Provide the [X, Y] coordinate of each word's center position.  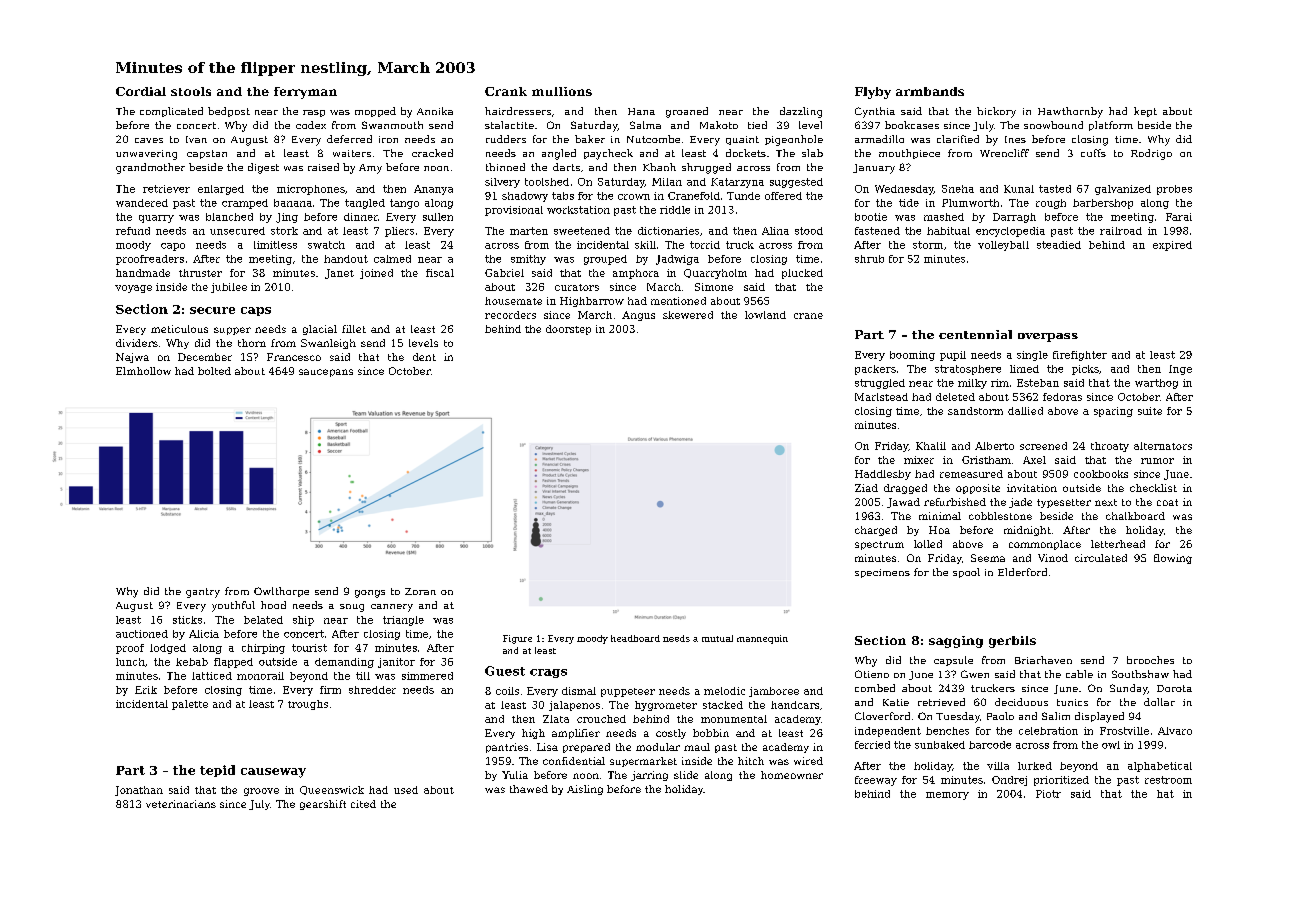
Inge [1180, 370]
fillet [354, 329]
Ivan [196, 139]
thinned [505, 167]
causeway [273, 773]
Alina [775, 231]
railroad [1121, 231]
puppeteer [628, 692]
